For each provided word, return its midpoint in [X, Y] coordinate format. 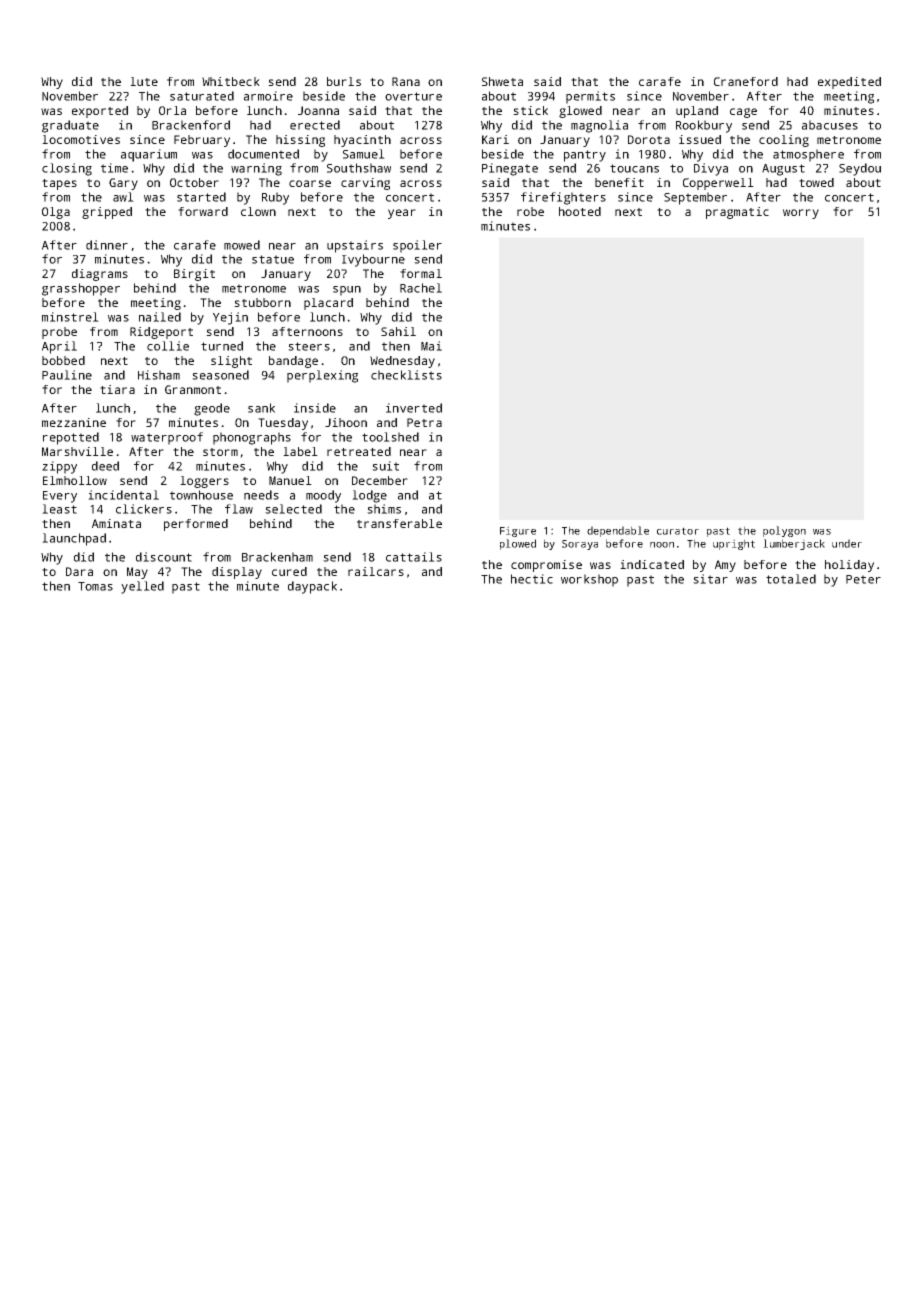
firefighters [563, 198]
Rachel [421, 288]
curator [678, 531]
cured [289, 571]
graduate [70, 126]
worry [801, 214]
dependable [618, 531]
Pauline [67, 375]
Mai [431, 346]
